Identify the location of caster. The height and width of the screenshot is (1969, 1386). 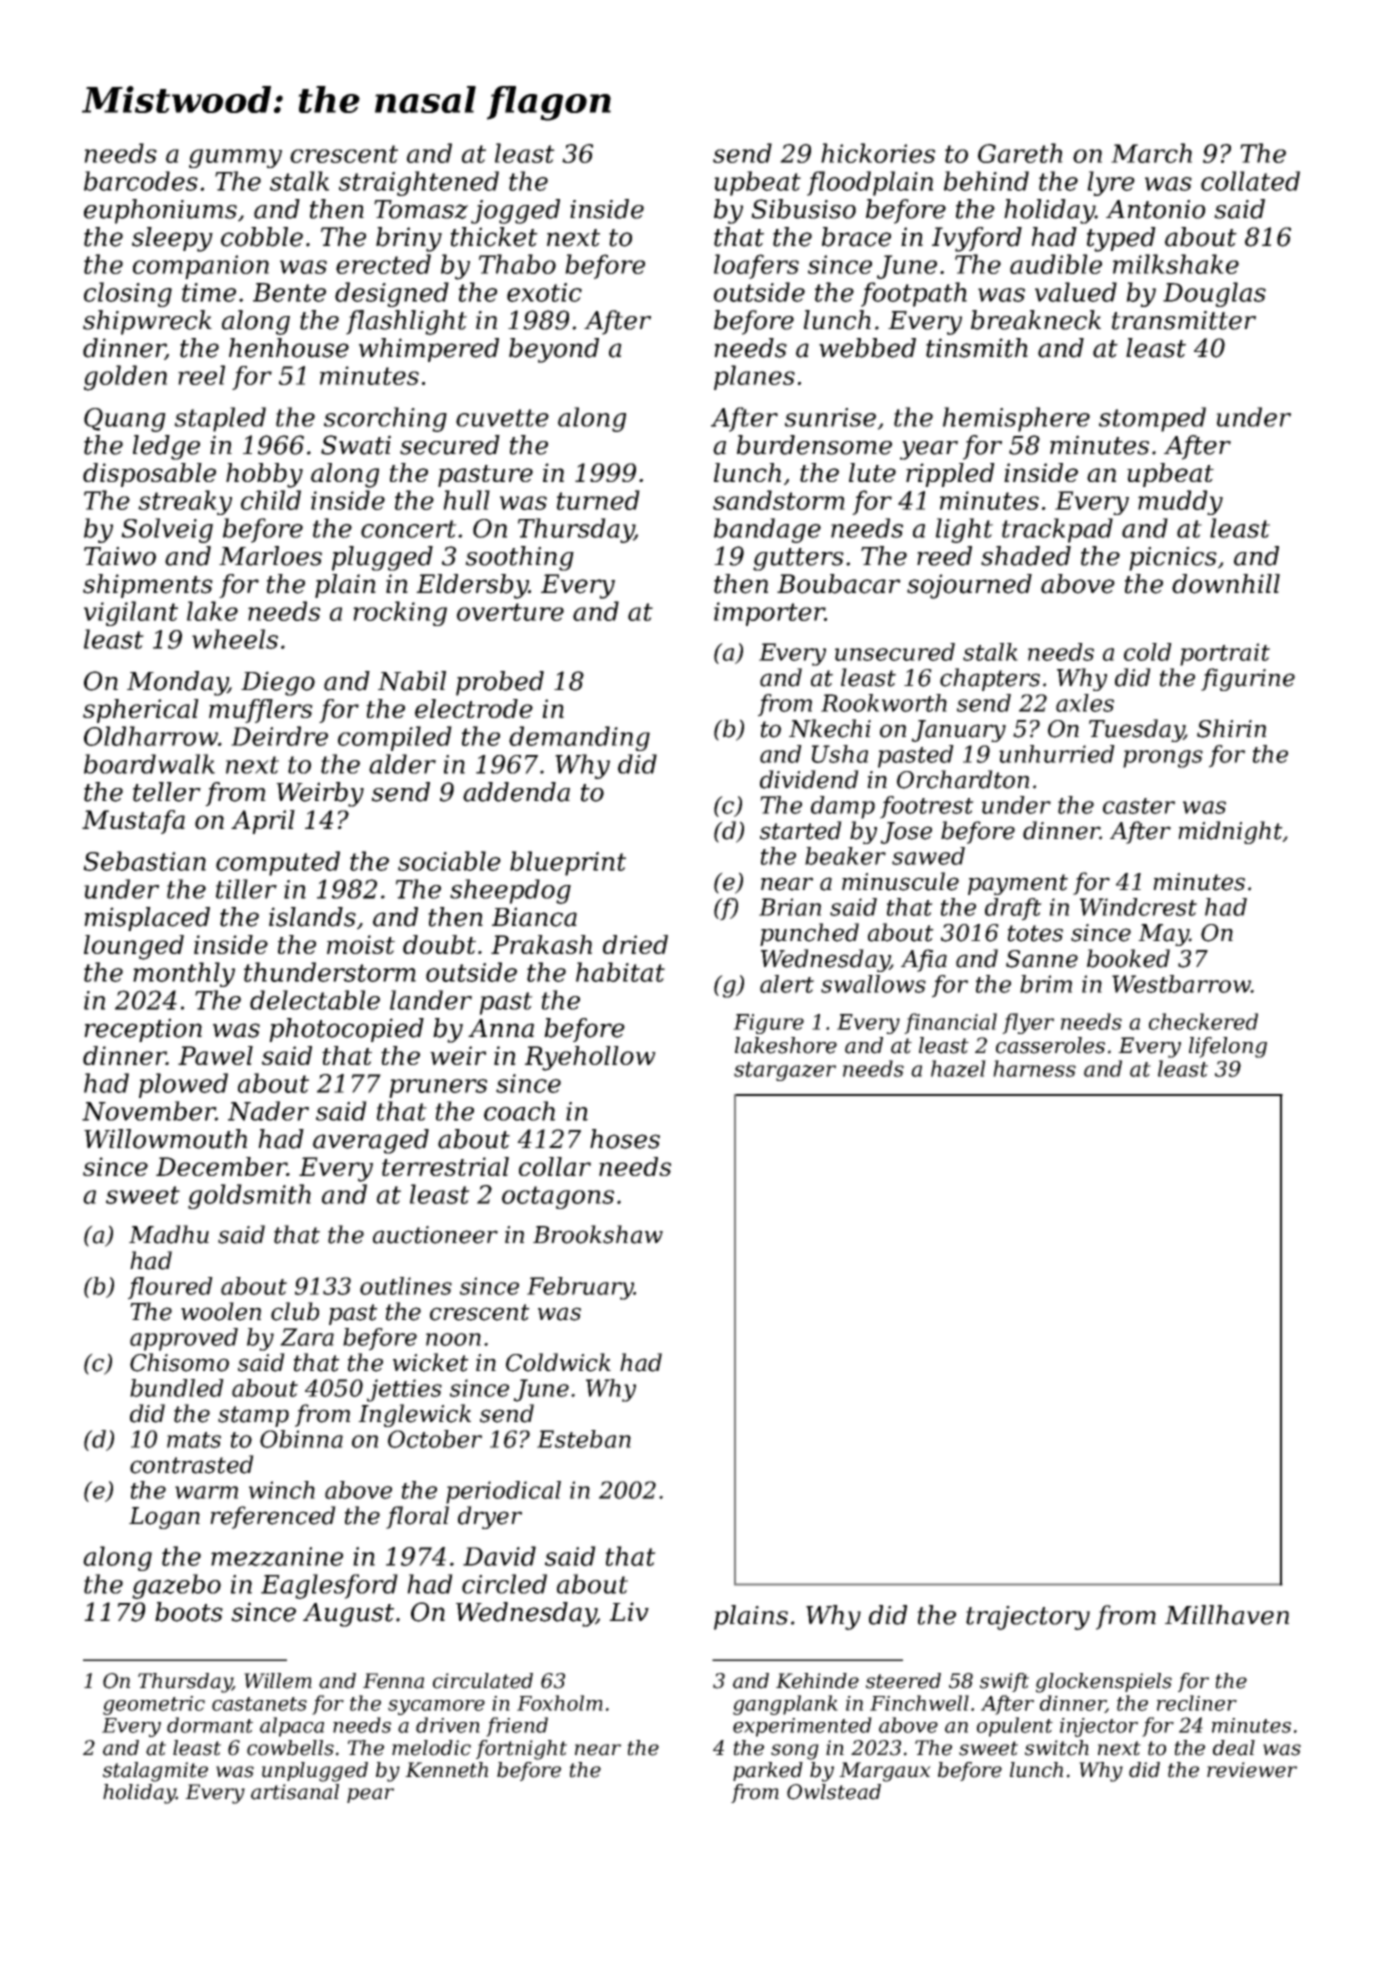
(1139, 806).
